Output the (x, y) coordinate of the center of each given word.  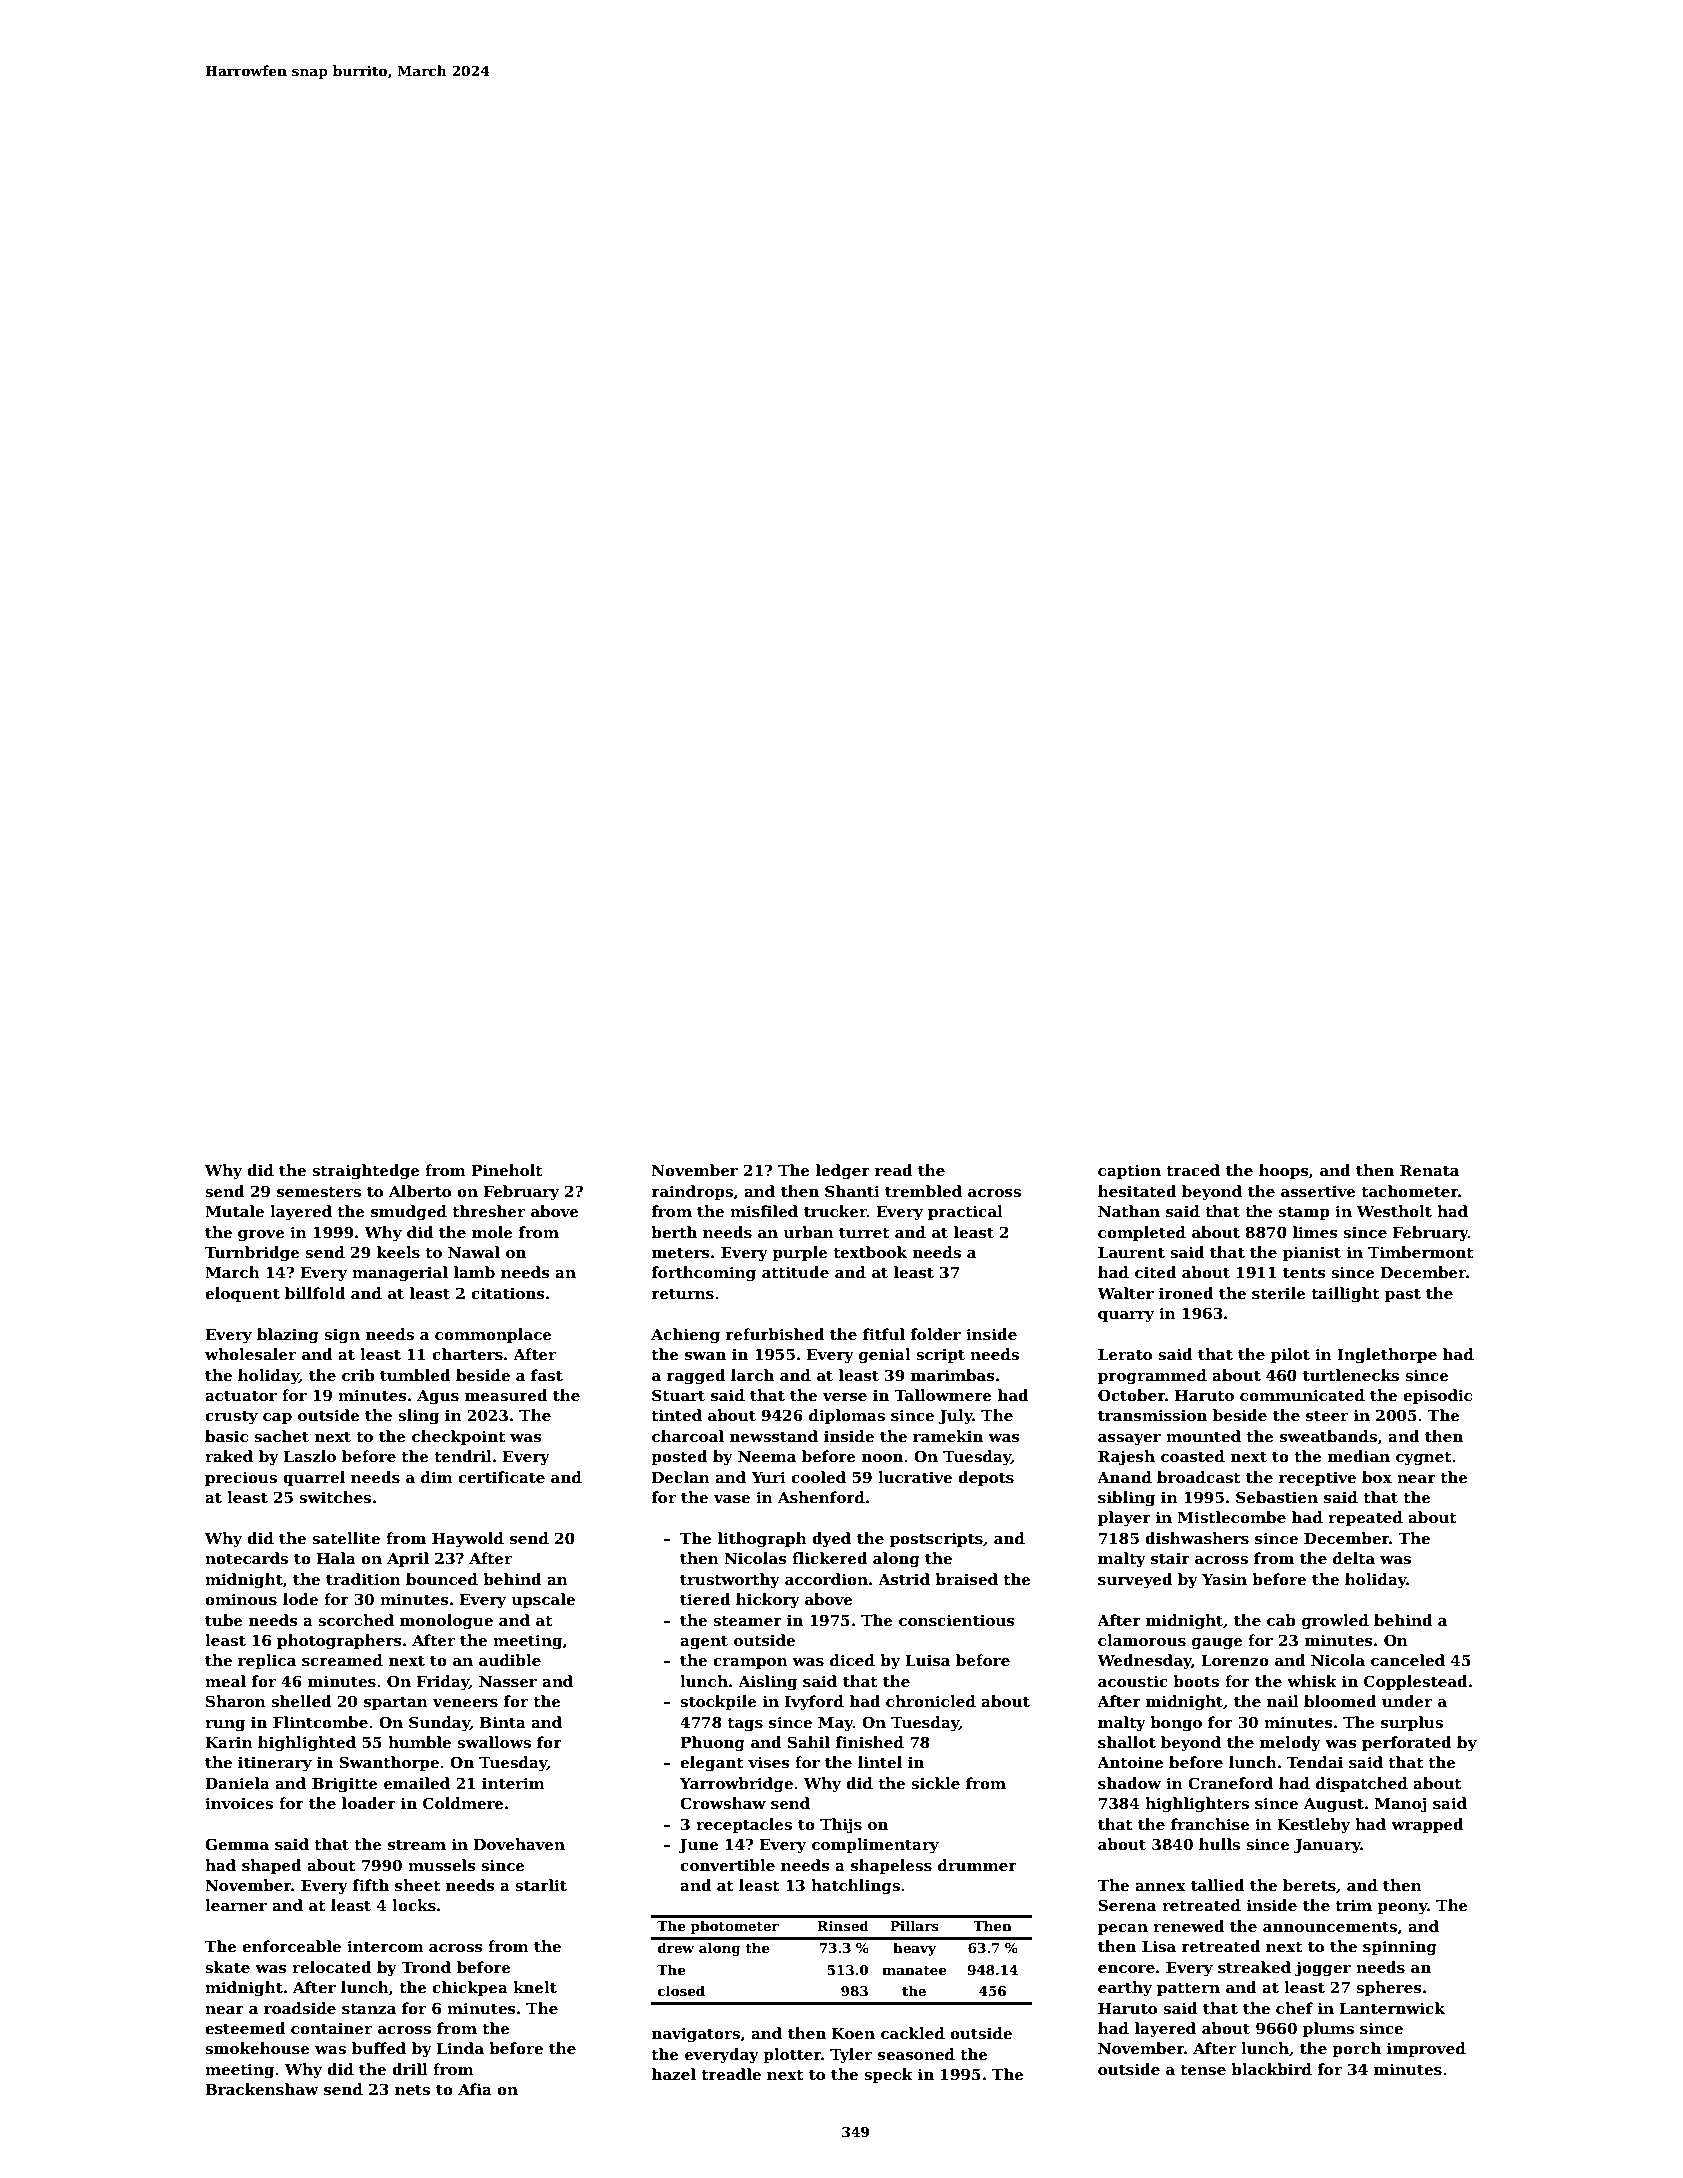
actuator (241, 1396)
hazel (674, 2074)
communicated (1302, 1395)
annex (1160, 1887)
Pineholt (507, 1170)
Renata (1429, 1170)
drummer (977, 1865)
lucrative (915, 1477)
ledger (843, 1172)
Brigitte (345, 1785)
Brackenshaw (262, 2089)
